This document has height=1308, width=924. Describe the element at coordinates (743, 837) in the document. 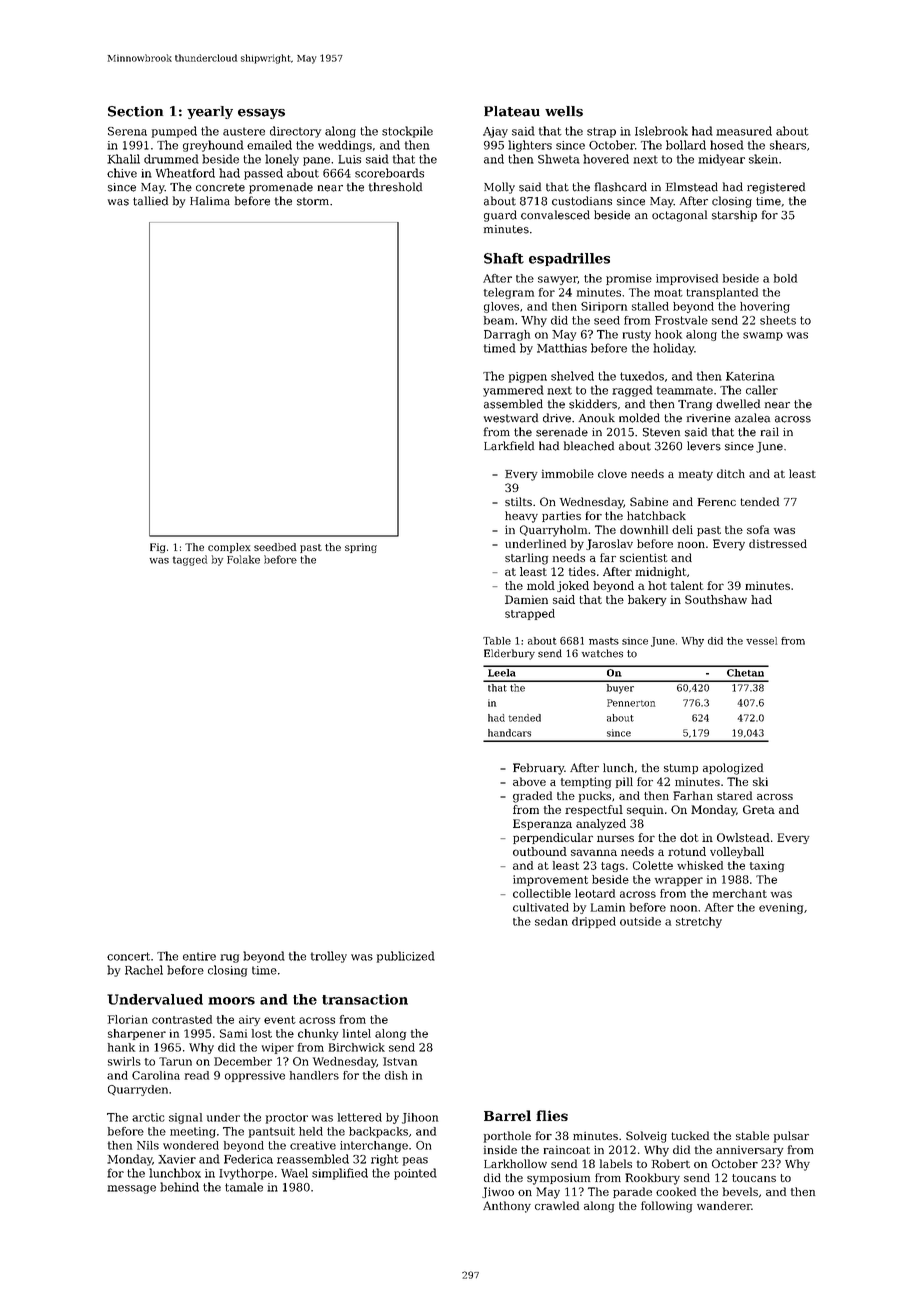

I see `Owlstead` at that location.
